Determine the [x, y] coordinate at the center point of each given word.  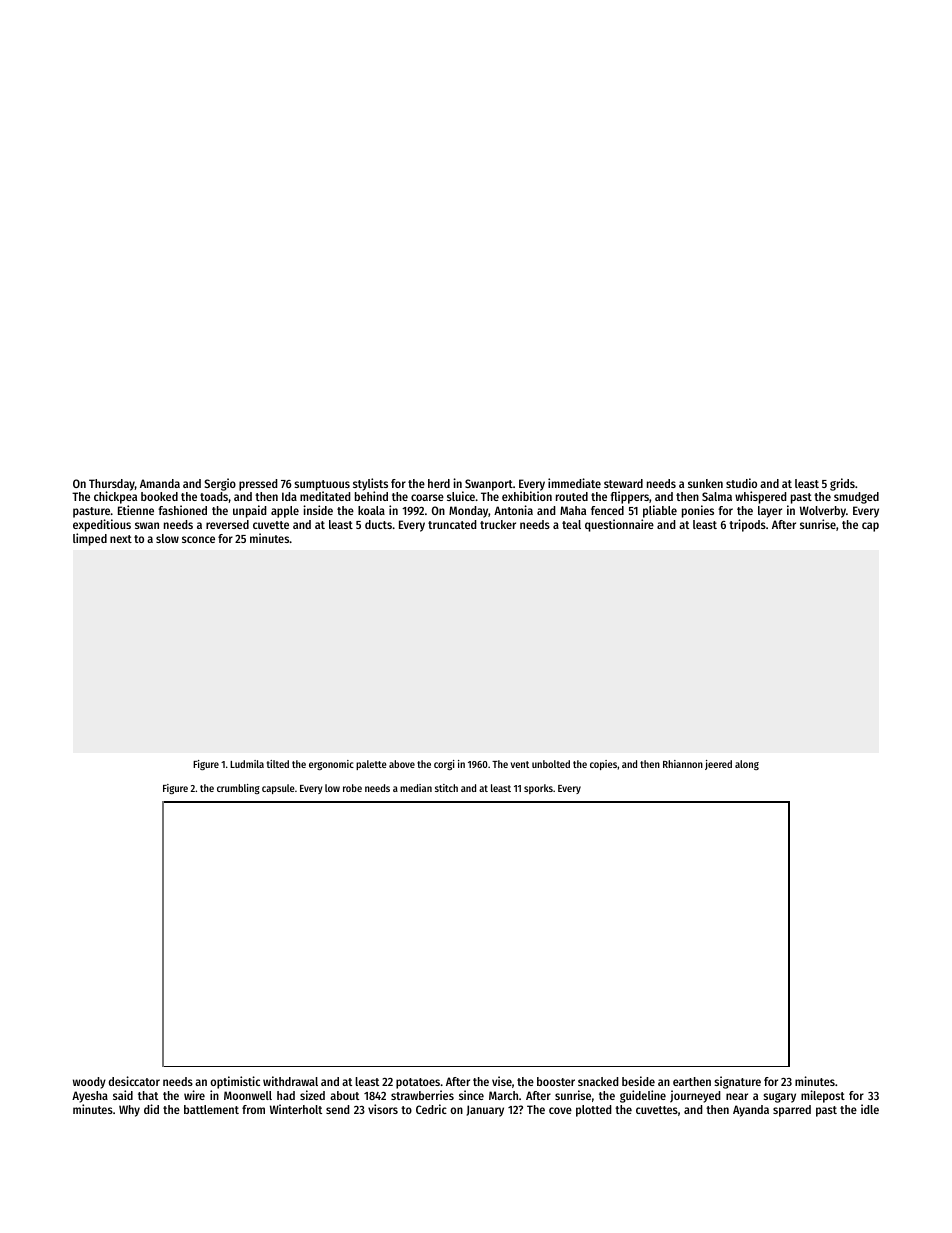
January [485, 1111]
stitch [446, 788]
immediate [574, 483]
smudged [856, 498]
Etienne [136, 510]
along [747, 765]
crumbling [238, 789]
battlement [211, 1109]
